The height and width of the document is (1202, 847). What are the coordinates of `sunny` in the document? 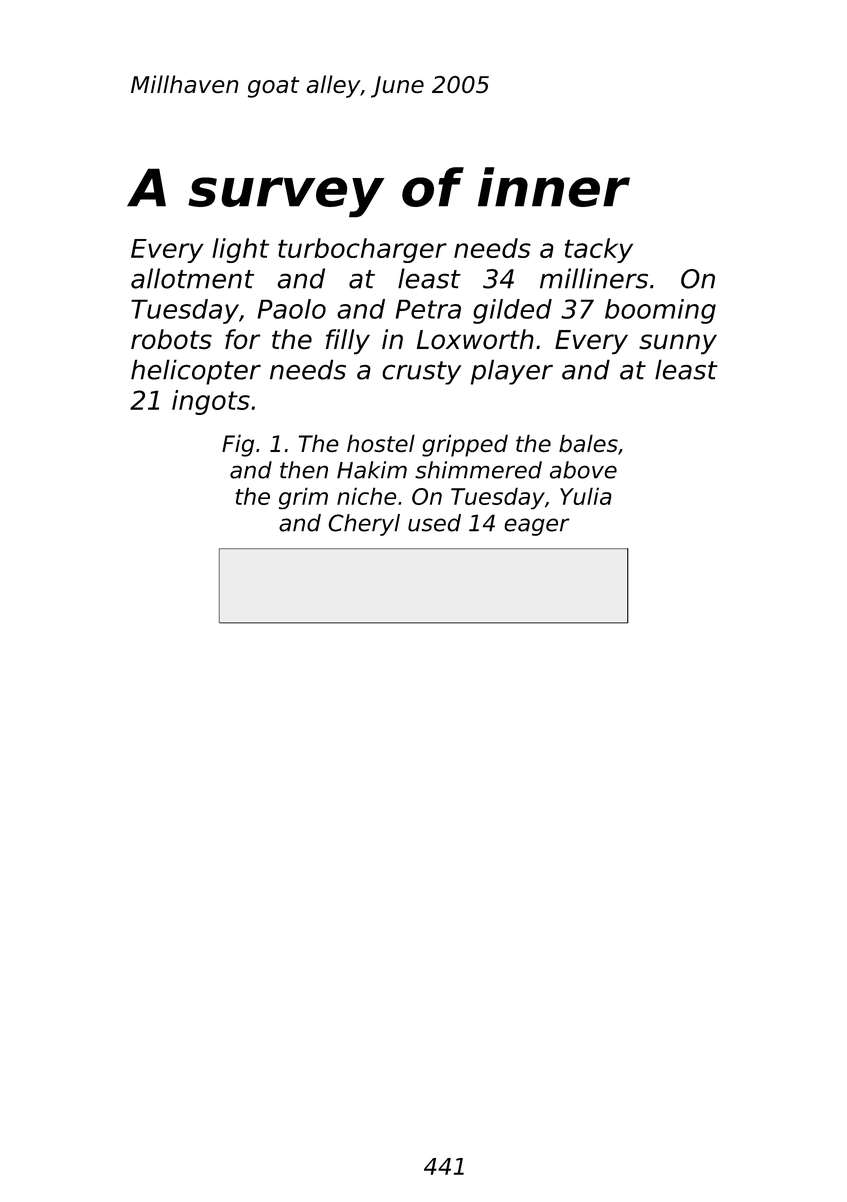 It's located at (678, 344).
